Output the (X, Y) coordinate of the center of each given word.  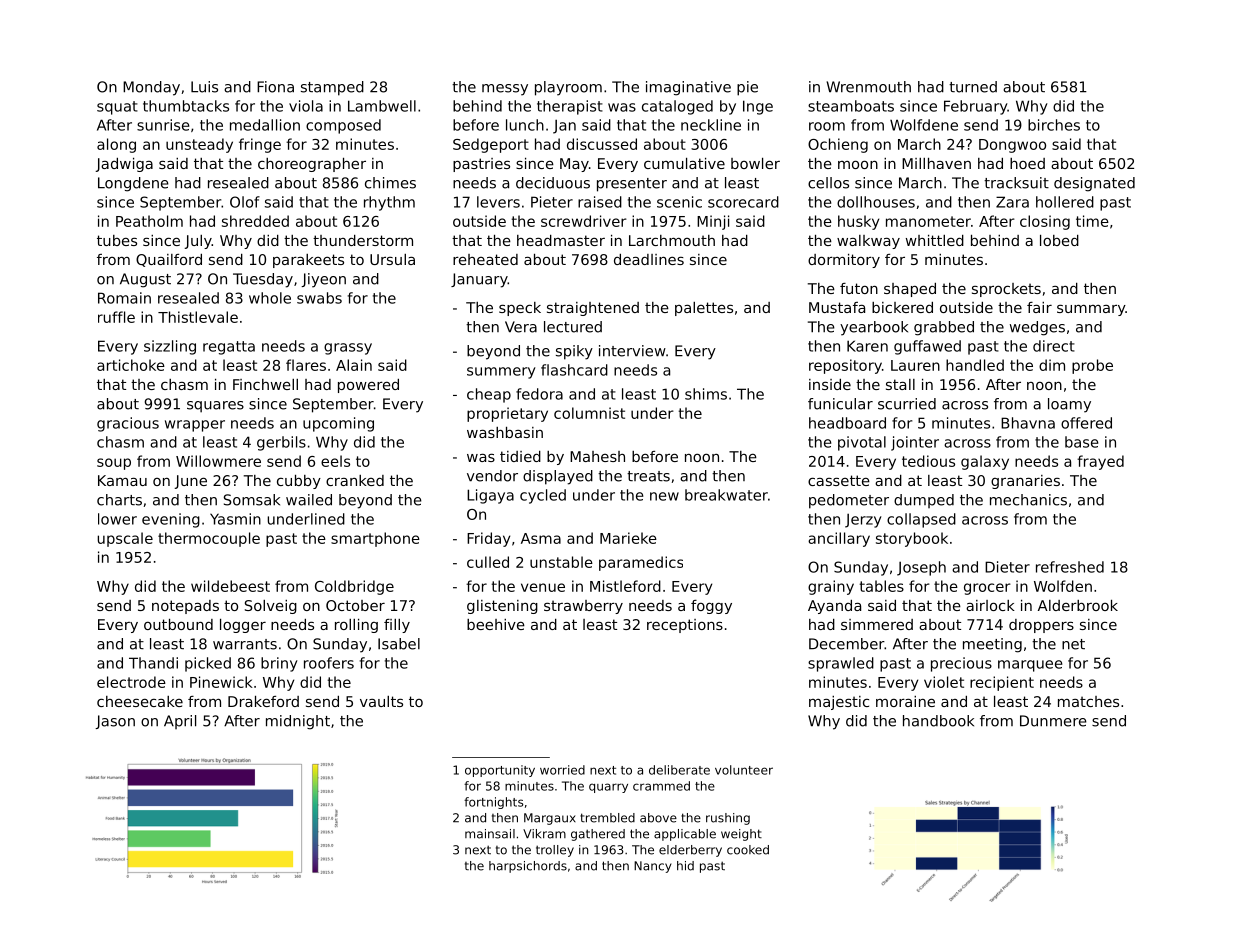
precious (961, 664)
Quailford (169, 260)
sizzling (170, 347)
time (1092, 221)
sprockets (1006, 290)
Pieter (552, 202)
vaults (381, 701)
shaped (910, 290)
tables (881, 586)
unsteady (199, 145)
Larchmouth (672, 240)
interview (632, 351)
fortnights (493, 803)
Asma (541, 538)
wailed (309, 500)
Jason (115, 722)
